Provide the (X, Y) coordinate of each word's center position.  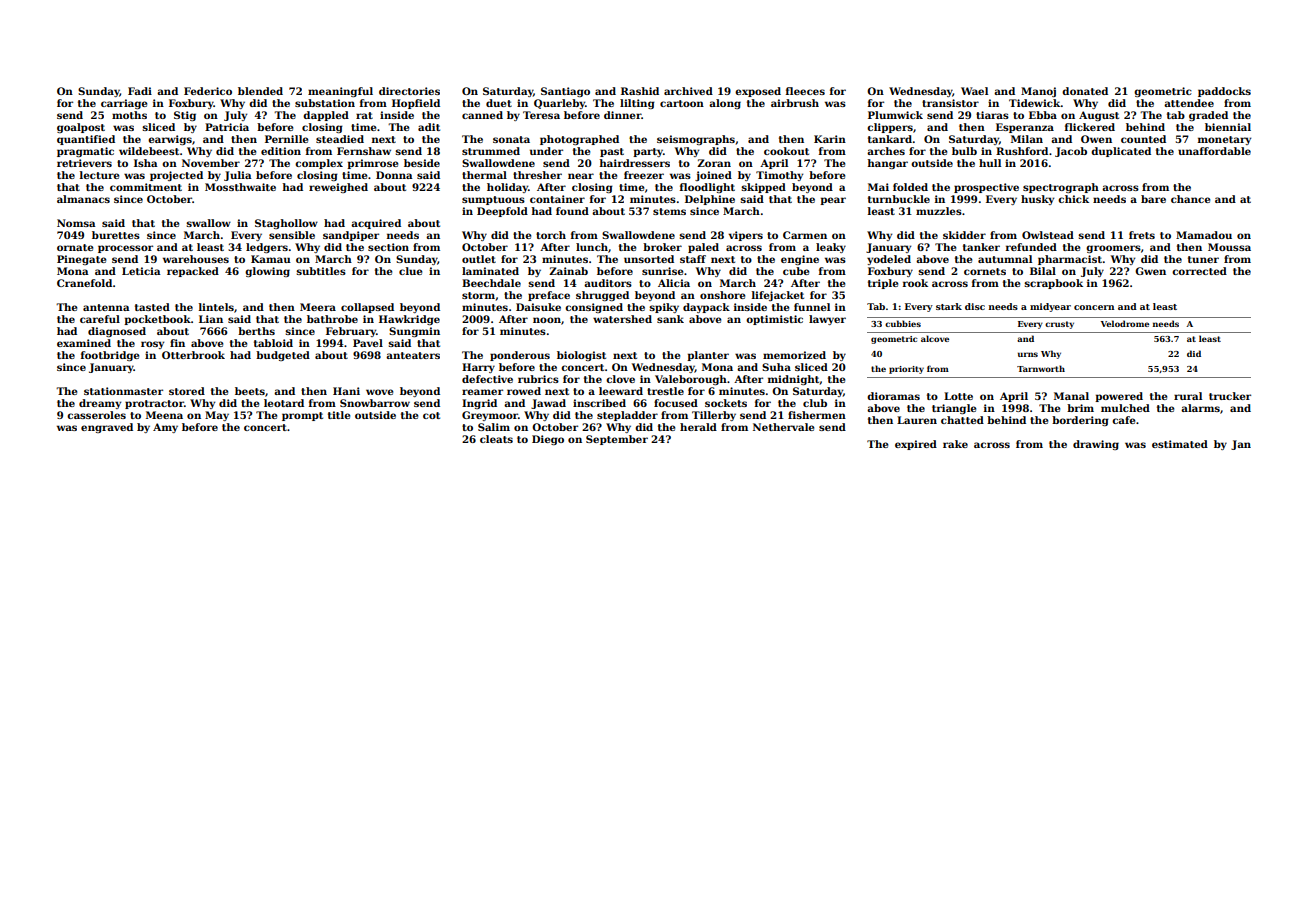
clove (620, 379)
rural (1188, 396)
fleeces (805, 91)
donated (1085, 91)
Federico (208, 91)
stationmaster (123, 391)
